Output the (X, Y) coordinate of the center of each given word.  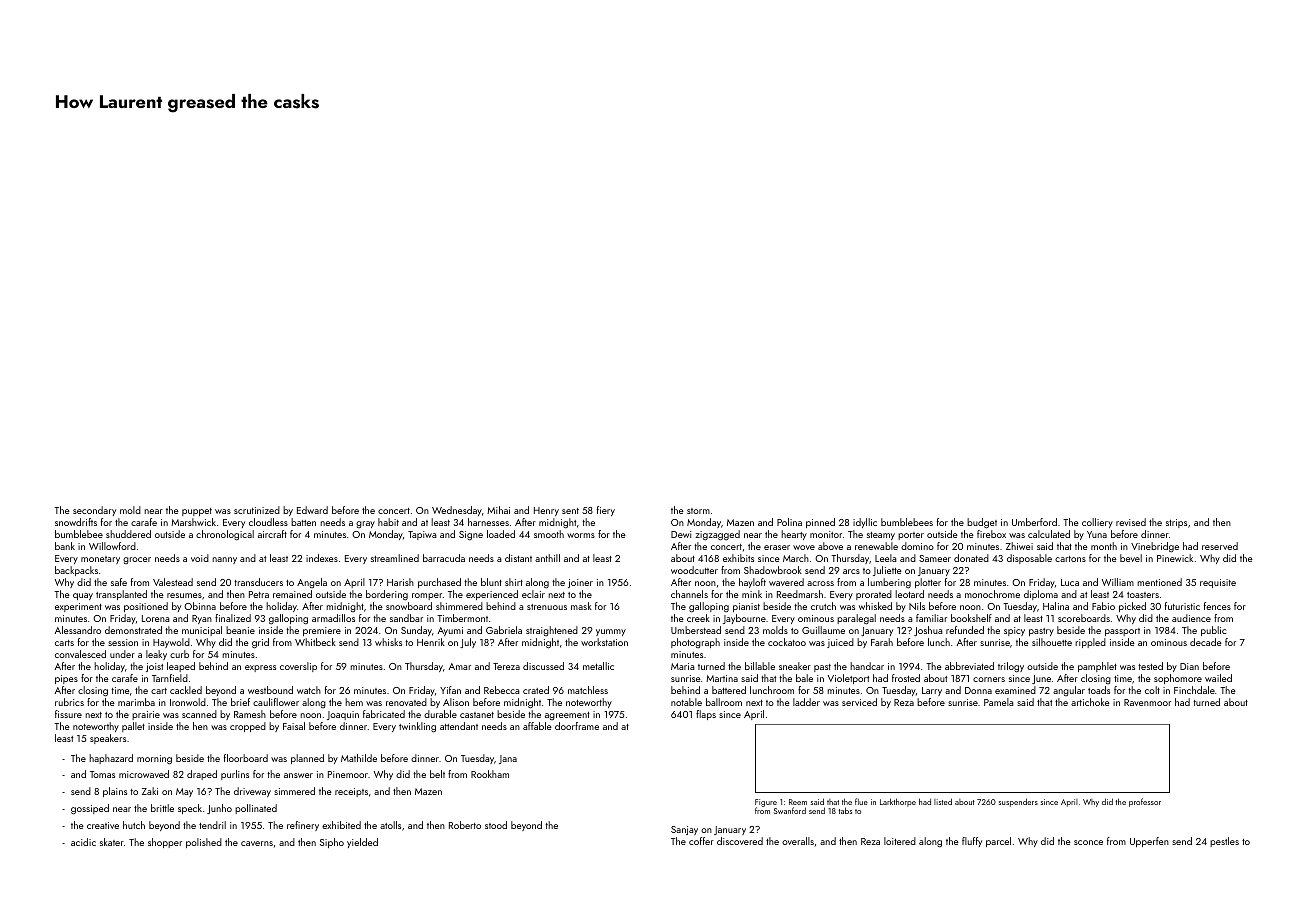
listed (943, 801)
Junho (219, 809)
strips (1176, 523)
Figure (766, 803)
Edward (312, 510)
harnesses (488, 522)
